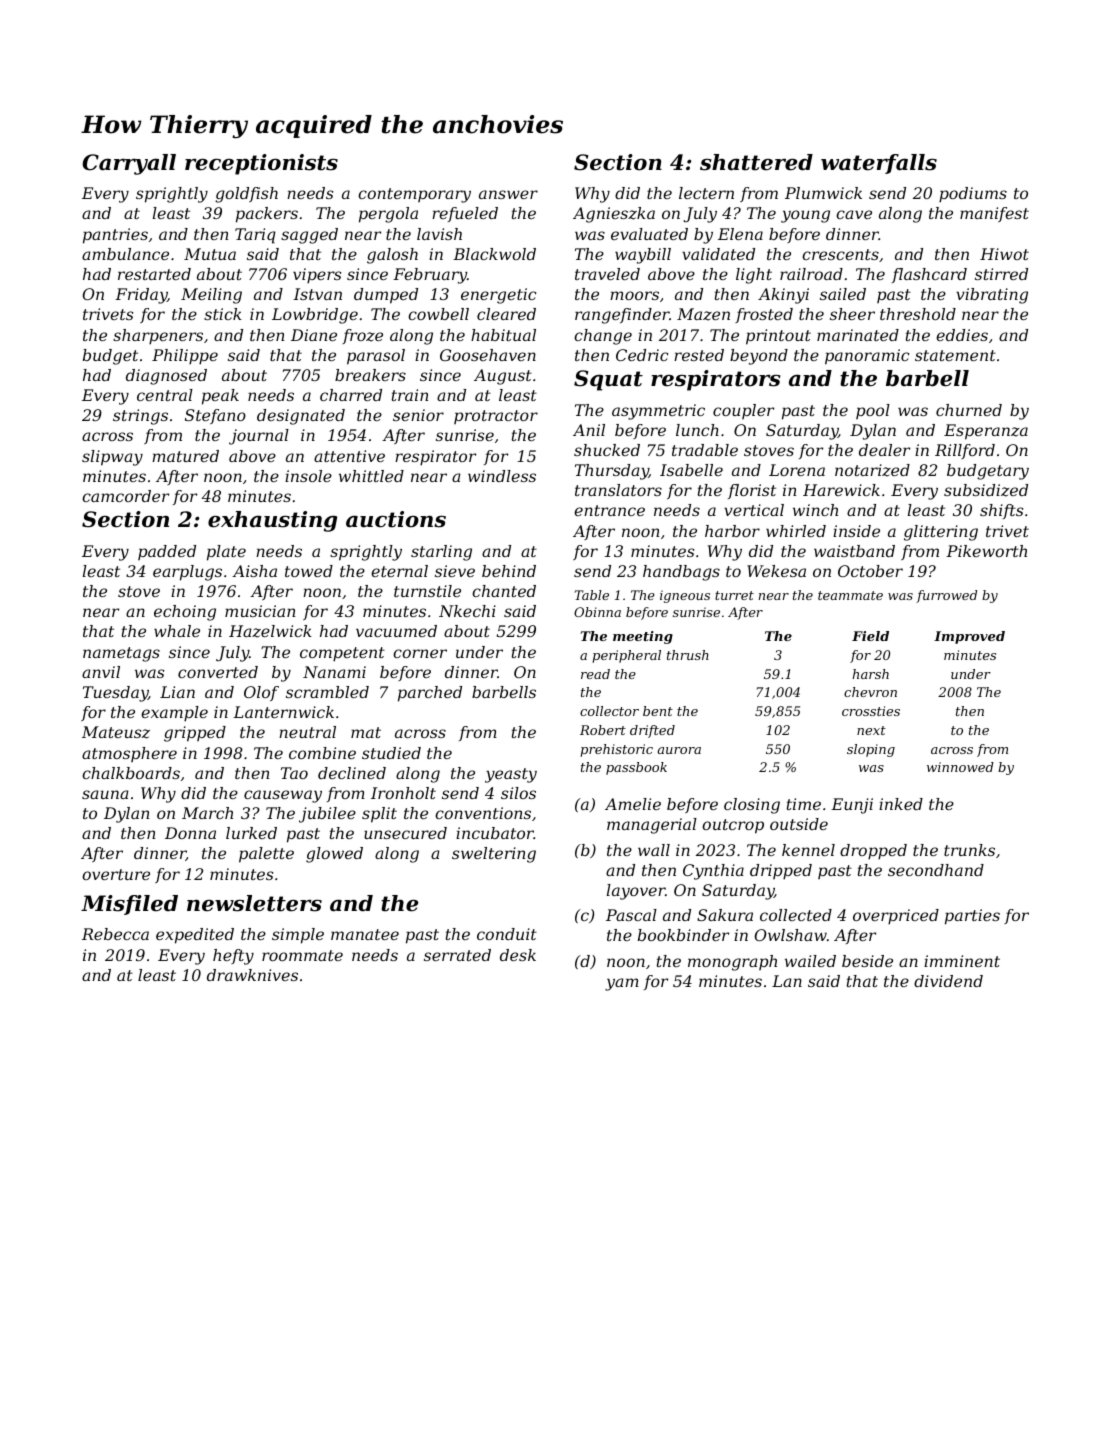 The width and height of the page is (1111, 1438). I want to click on sharpeners, so click(158, 337).
